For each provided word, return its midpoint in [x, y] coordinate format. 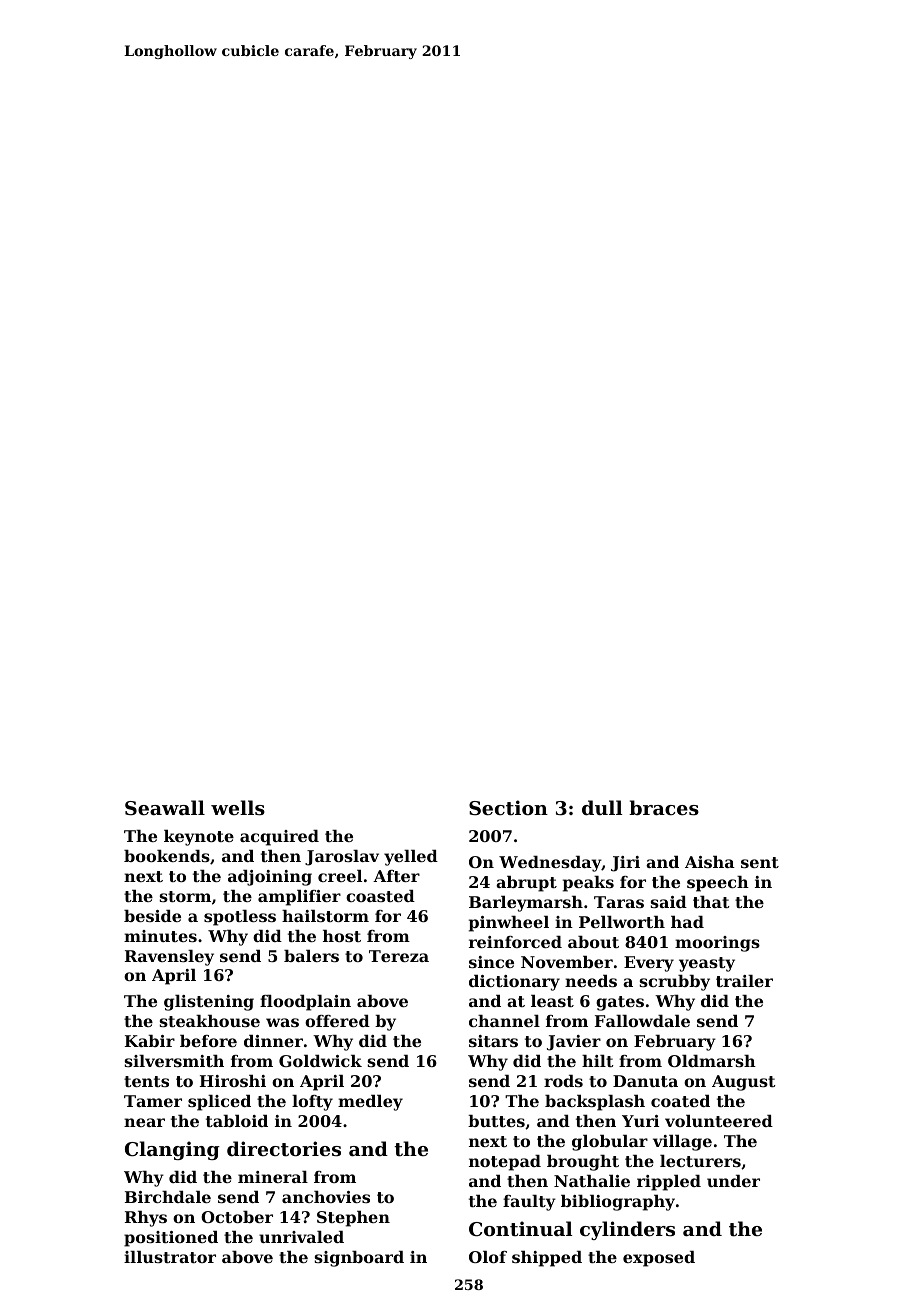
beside [152, 916]
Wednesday [550, 864]
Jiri [625, 864]
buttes [496, 1121]
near [144, 1122]
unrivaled [301, 1237]
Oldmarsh [712, 1061]
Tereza [399, 956]
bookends [167, 856]
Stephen [353, 1219]
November [567, 962]
